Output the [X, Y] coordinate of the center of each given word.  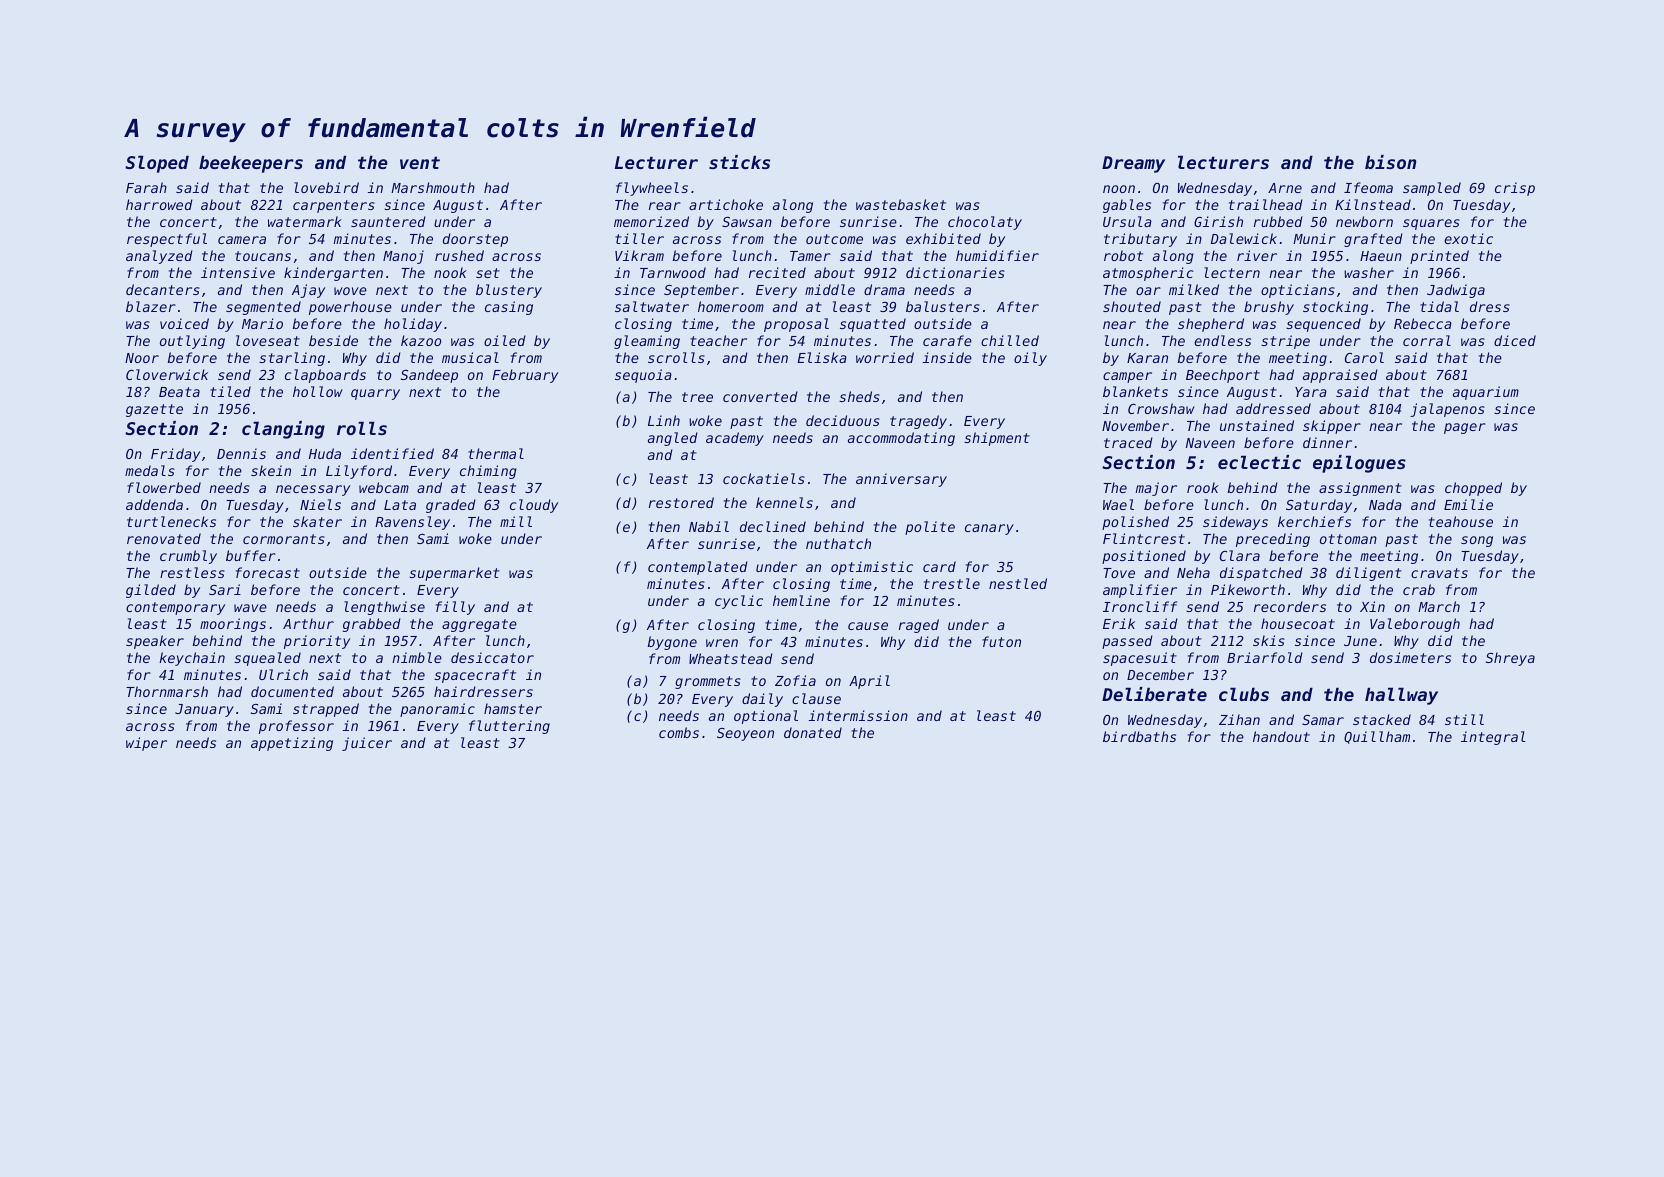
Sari [225, 589]
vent [420, 162]
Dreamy [1133, 164]
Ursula [1127, 221]
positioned [1144, 557]
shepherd [1211, 325]
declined [773, 526]
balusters [943, 306]
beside [333, 340]
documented [292, 691]
